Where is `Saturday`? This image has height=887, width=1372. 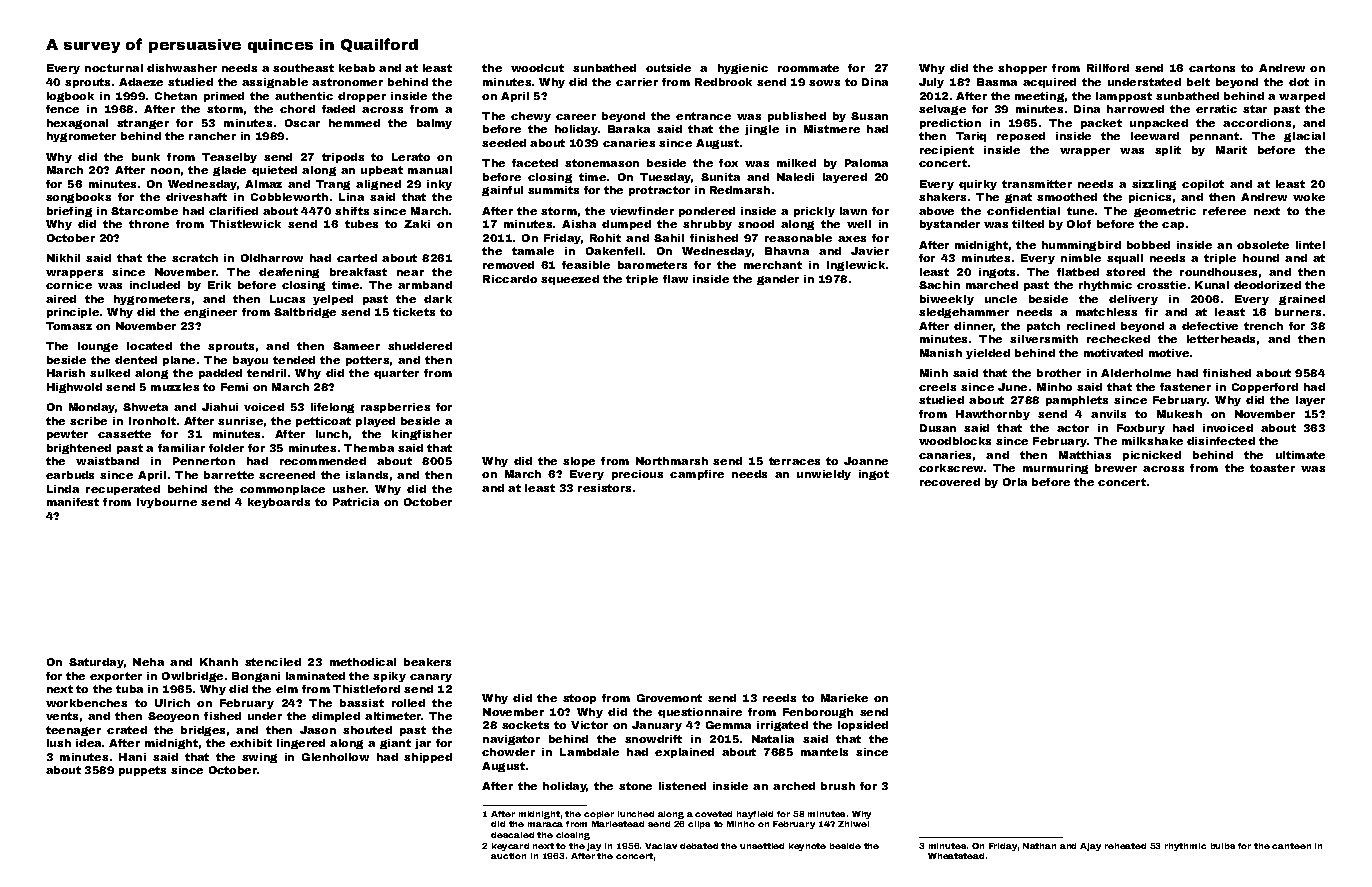 Saturday is located at coordinates (96, 663).
